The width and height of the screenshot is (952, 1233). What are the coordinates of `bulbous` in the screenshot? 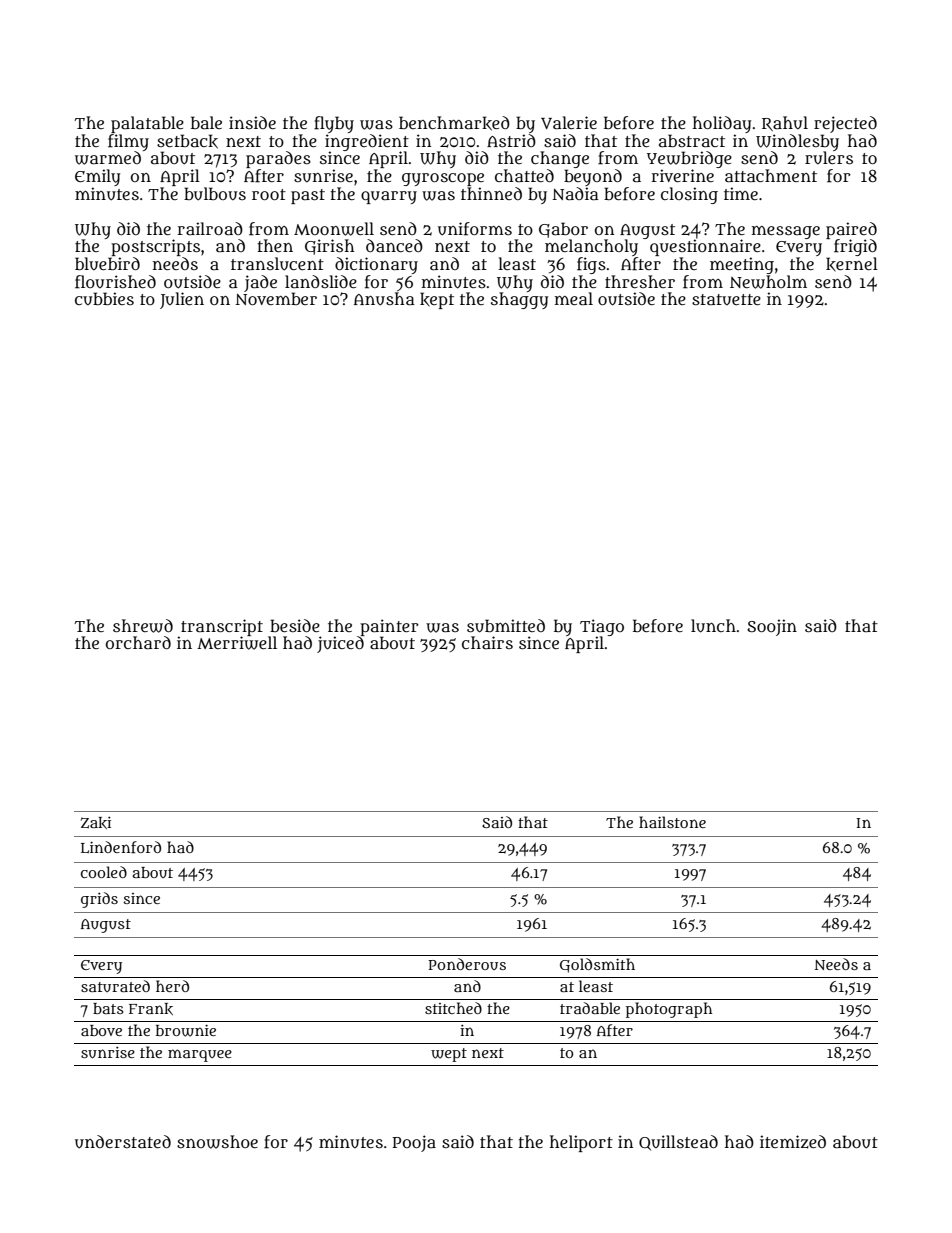 It's located at (215, 194).
